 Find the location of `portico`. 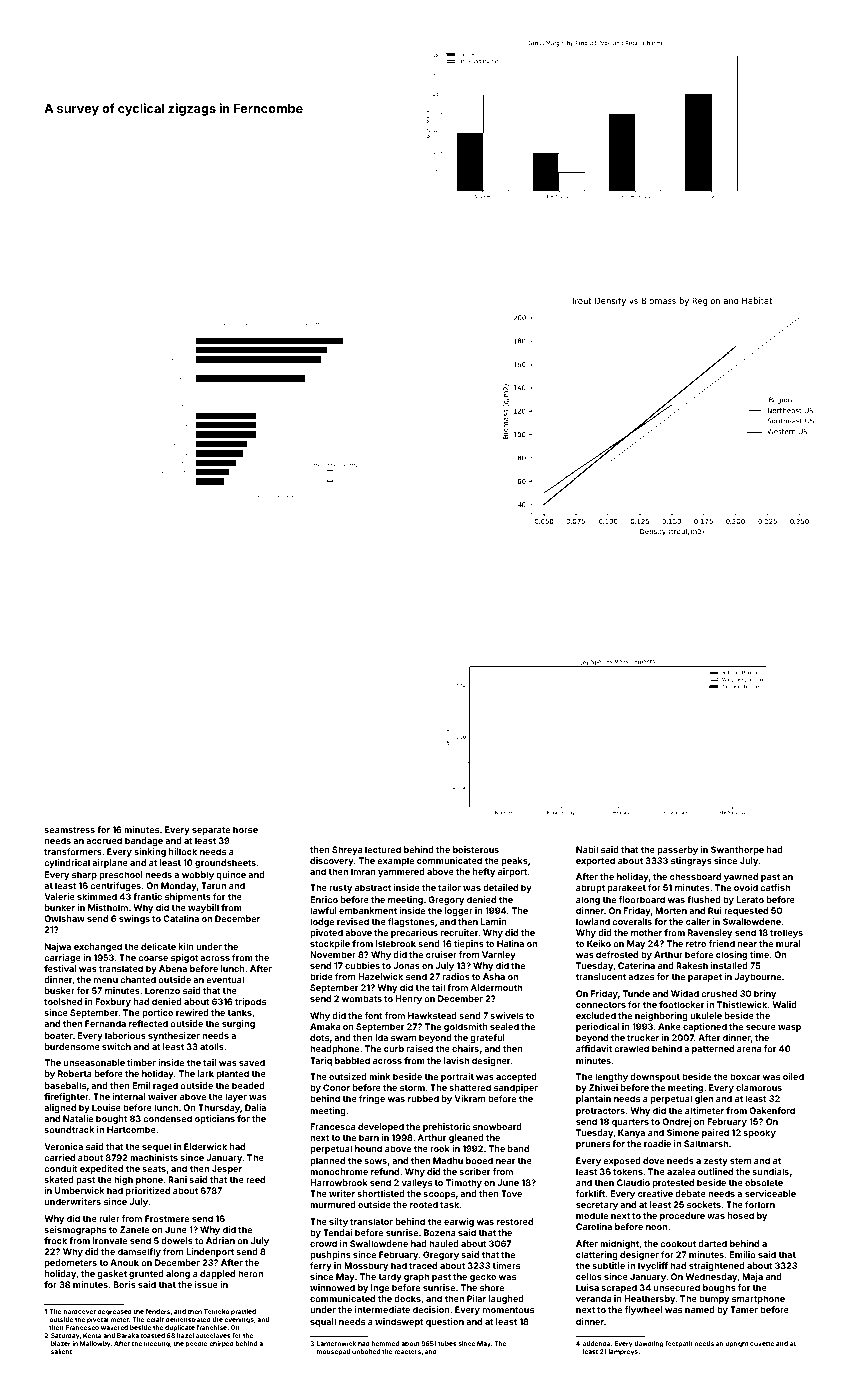

portico is located at coordinates (157, 1013).
